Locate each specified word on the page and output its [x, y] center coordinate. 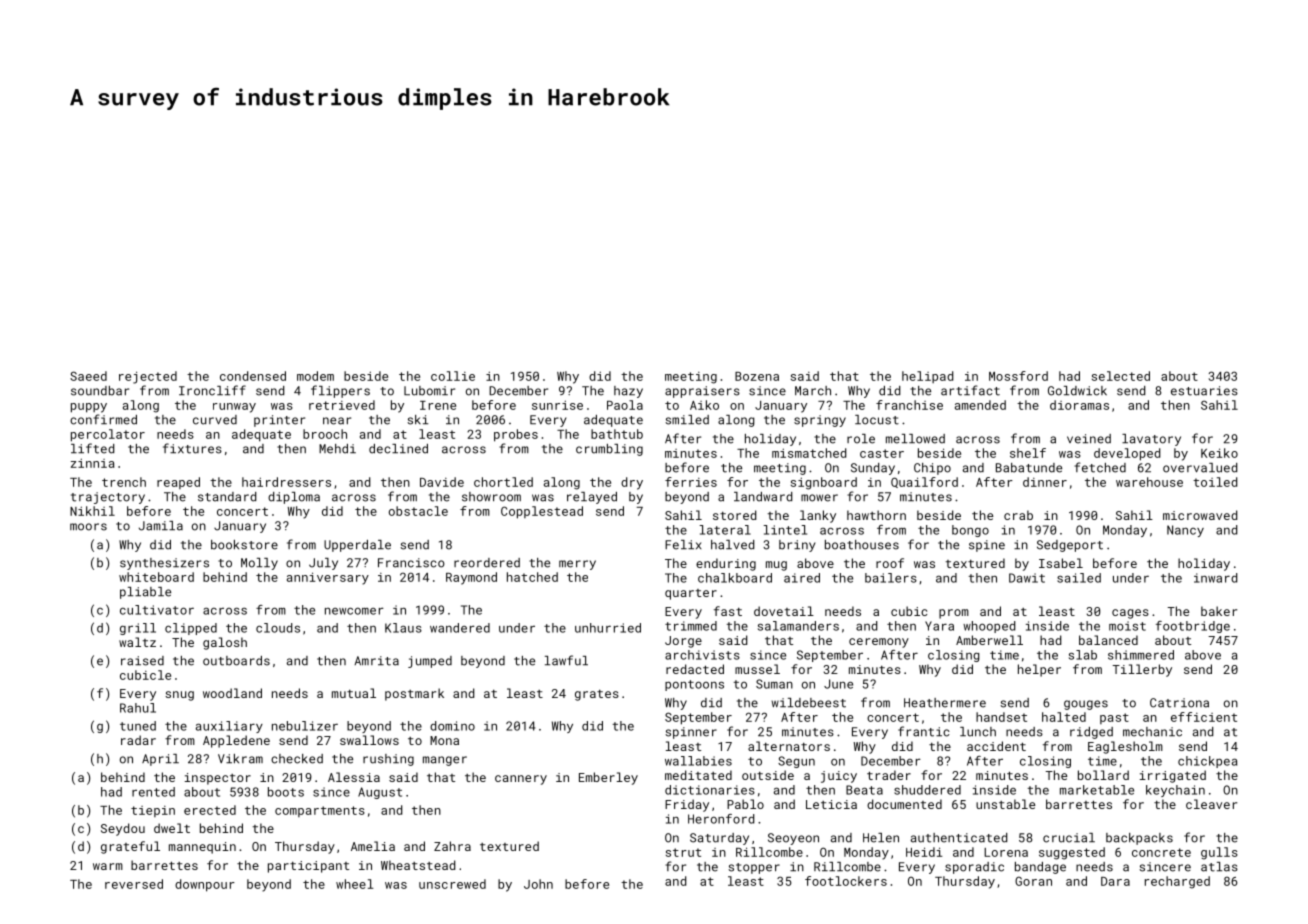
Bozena [757, 376]
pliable [145, 593]
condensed [253, 376]
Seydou [123, 829]
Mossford [1018, 376]
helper [1039, 670]
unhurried [608, 628]
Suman [774, 684]
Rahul [138, 708]
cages [1130, 614]
